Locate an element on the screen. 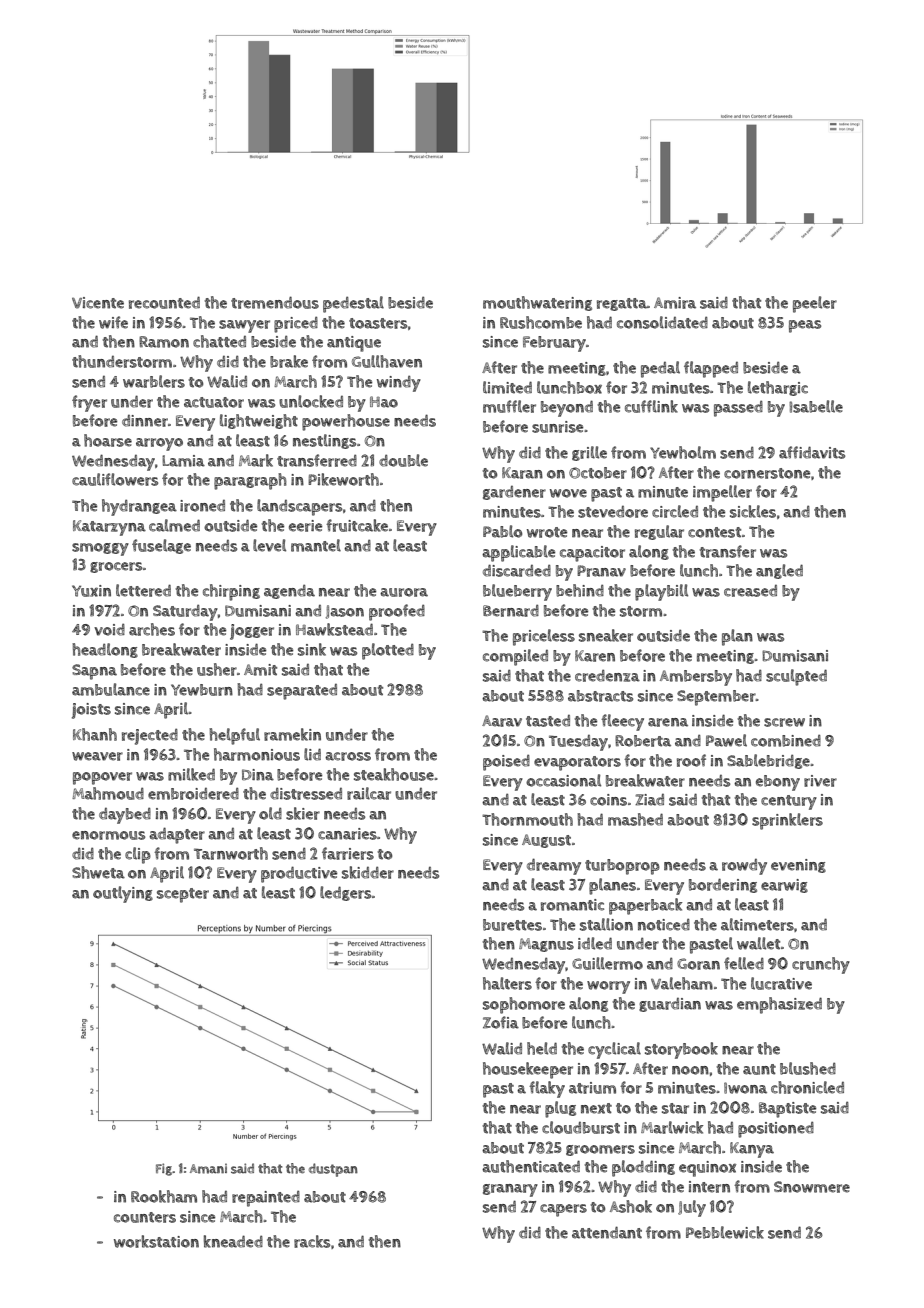  attendant is located at coordinates (607, 1232).
